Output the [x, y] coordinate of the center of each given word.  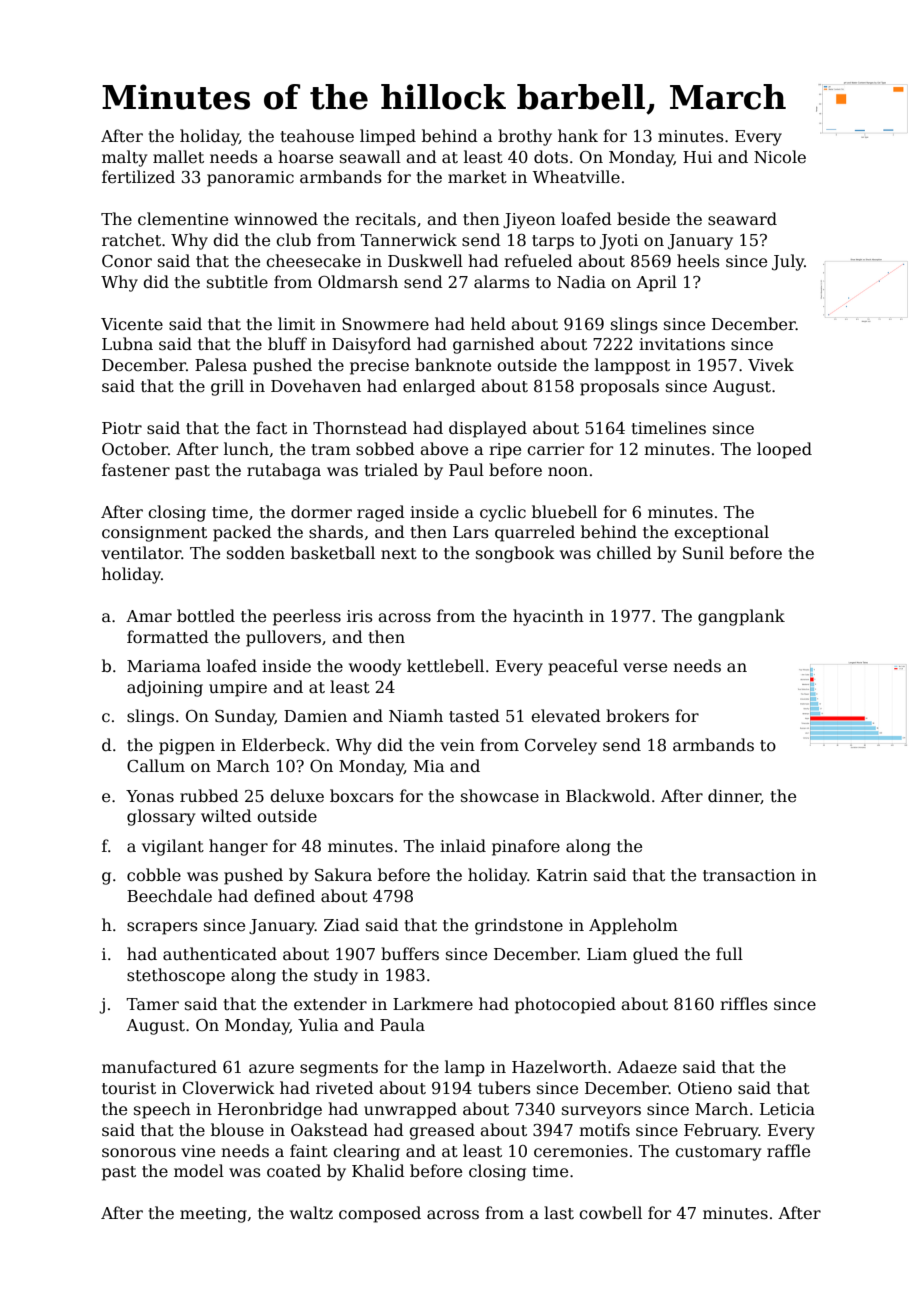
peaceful [583, 667]
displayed [488, 429]
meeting [213, 1215]
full [729, 953]
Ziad [342, 925]
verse [645, 668]
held [488, 324]
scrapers [162, 928]
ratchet [131, 239]
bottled [206, 616]
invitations [682, 344]
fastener [136, 470]
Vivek [771, 364]
